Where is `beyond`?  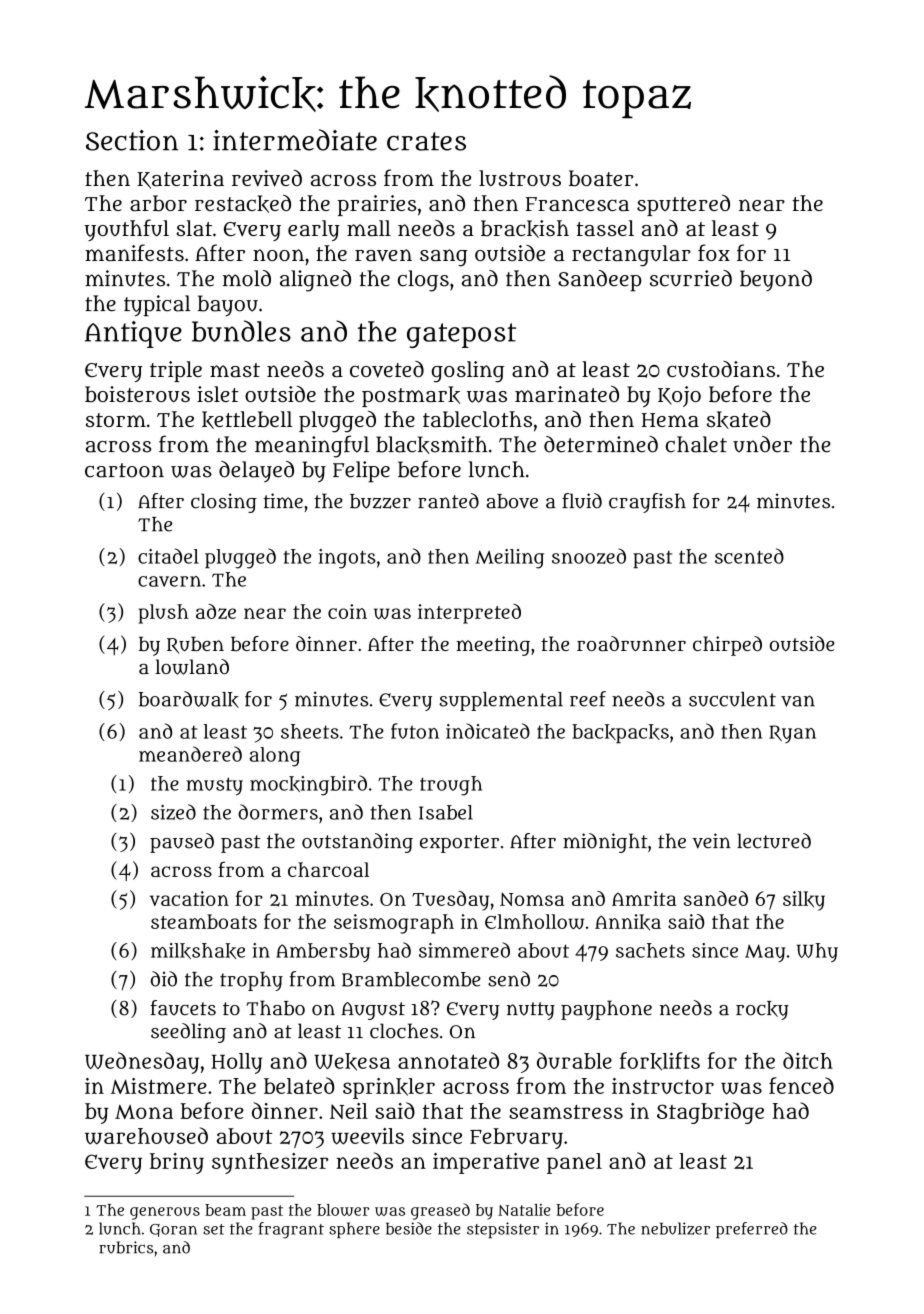 beyond is located at coordinates (776, 280).
